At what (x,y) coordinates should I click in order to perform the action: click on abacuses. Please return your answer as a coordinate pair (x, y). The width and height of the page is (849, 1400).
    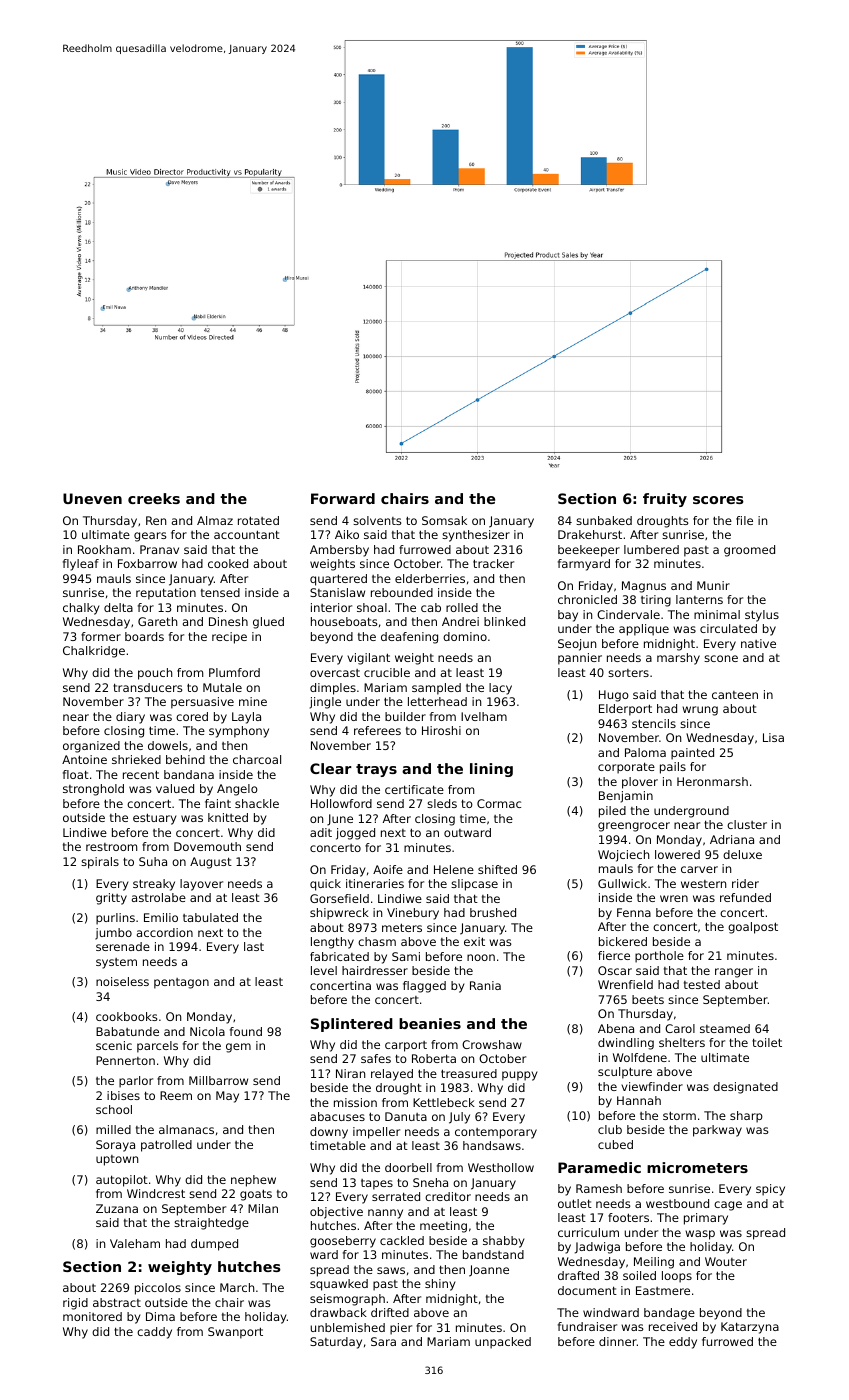
    Looking at the image, I should click on (337, 1116).
